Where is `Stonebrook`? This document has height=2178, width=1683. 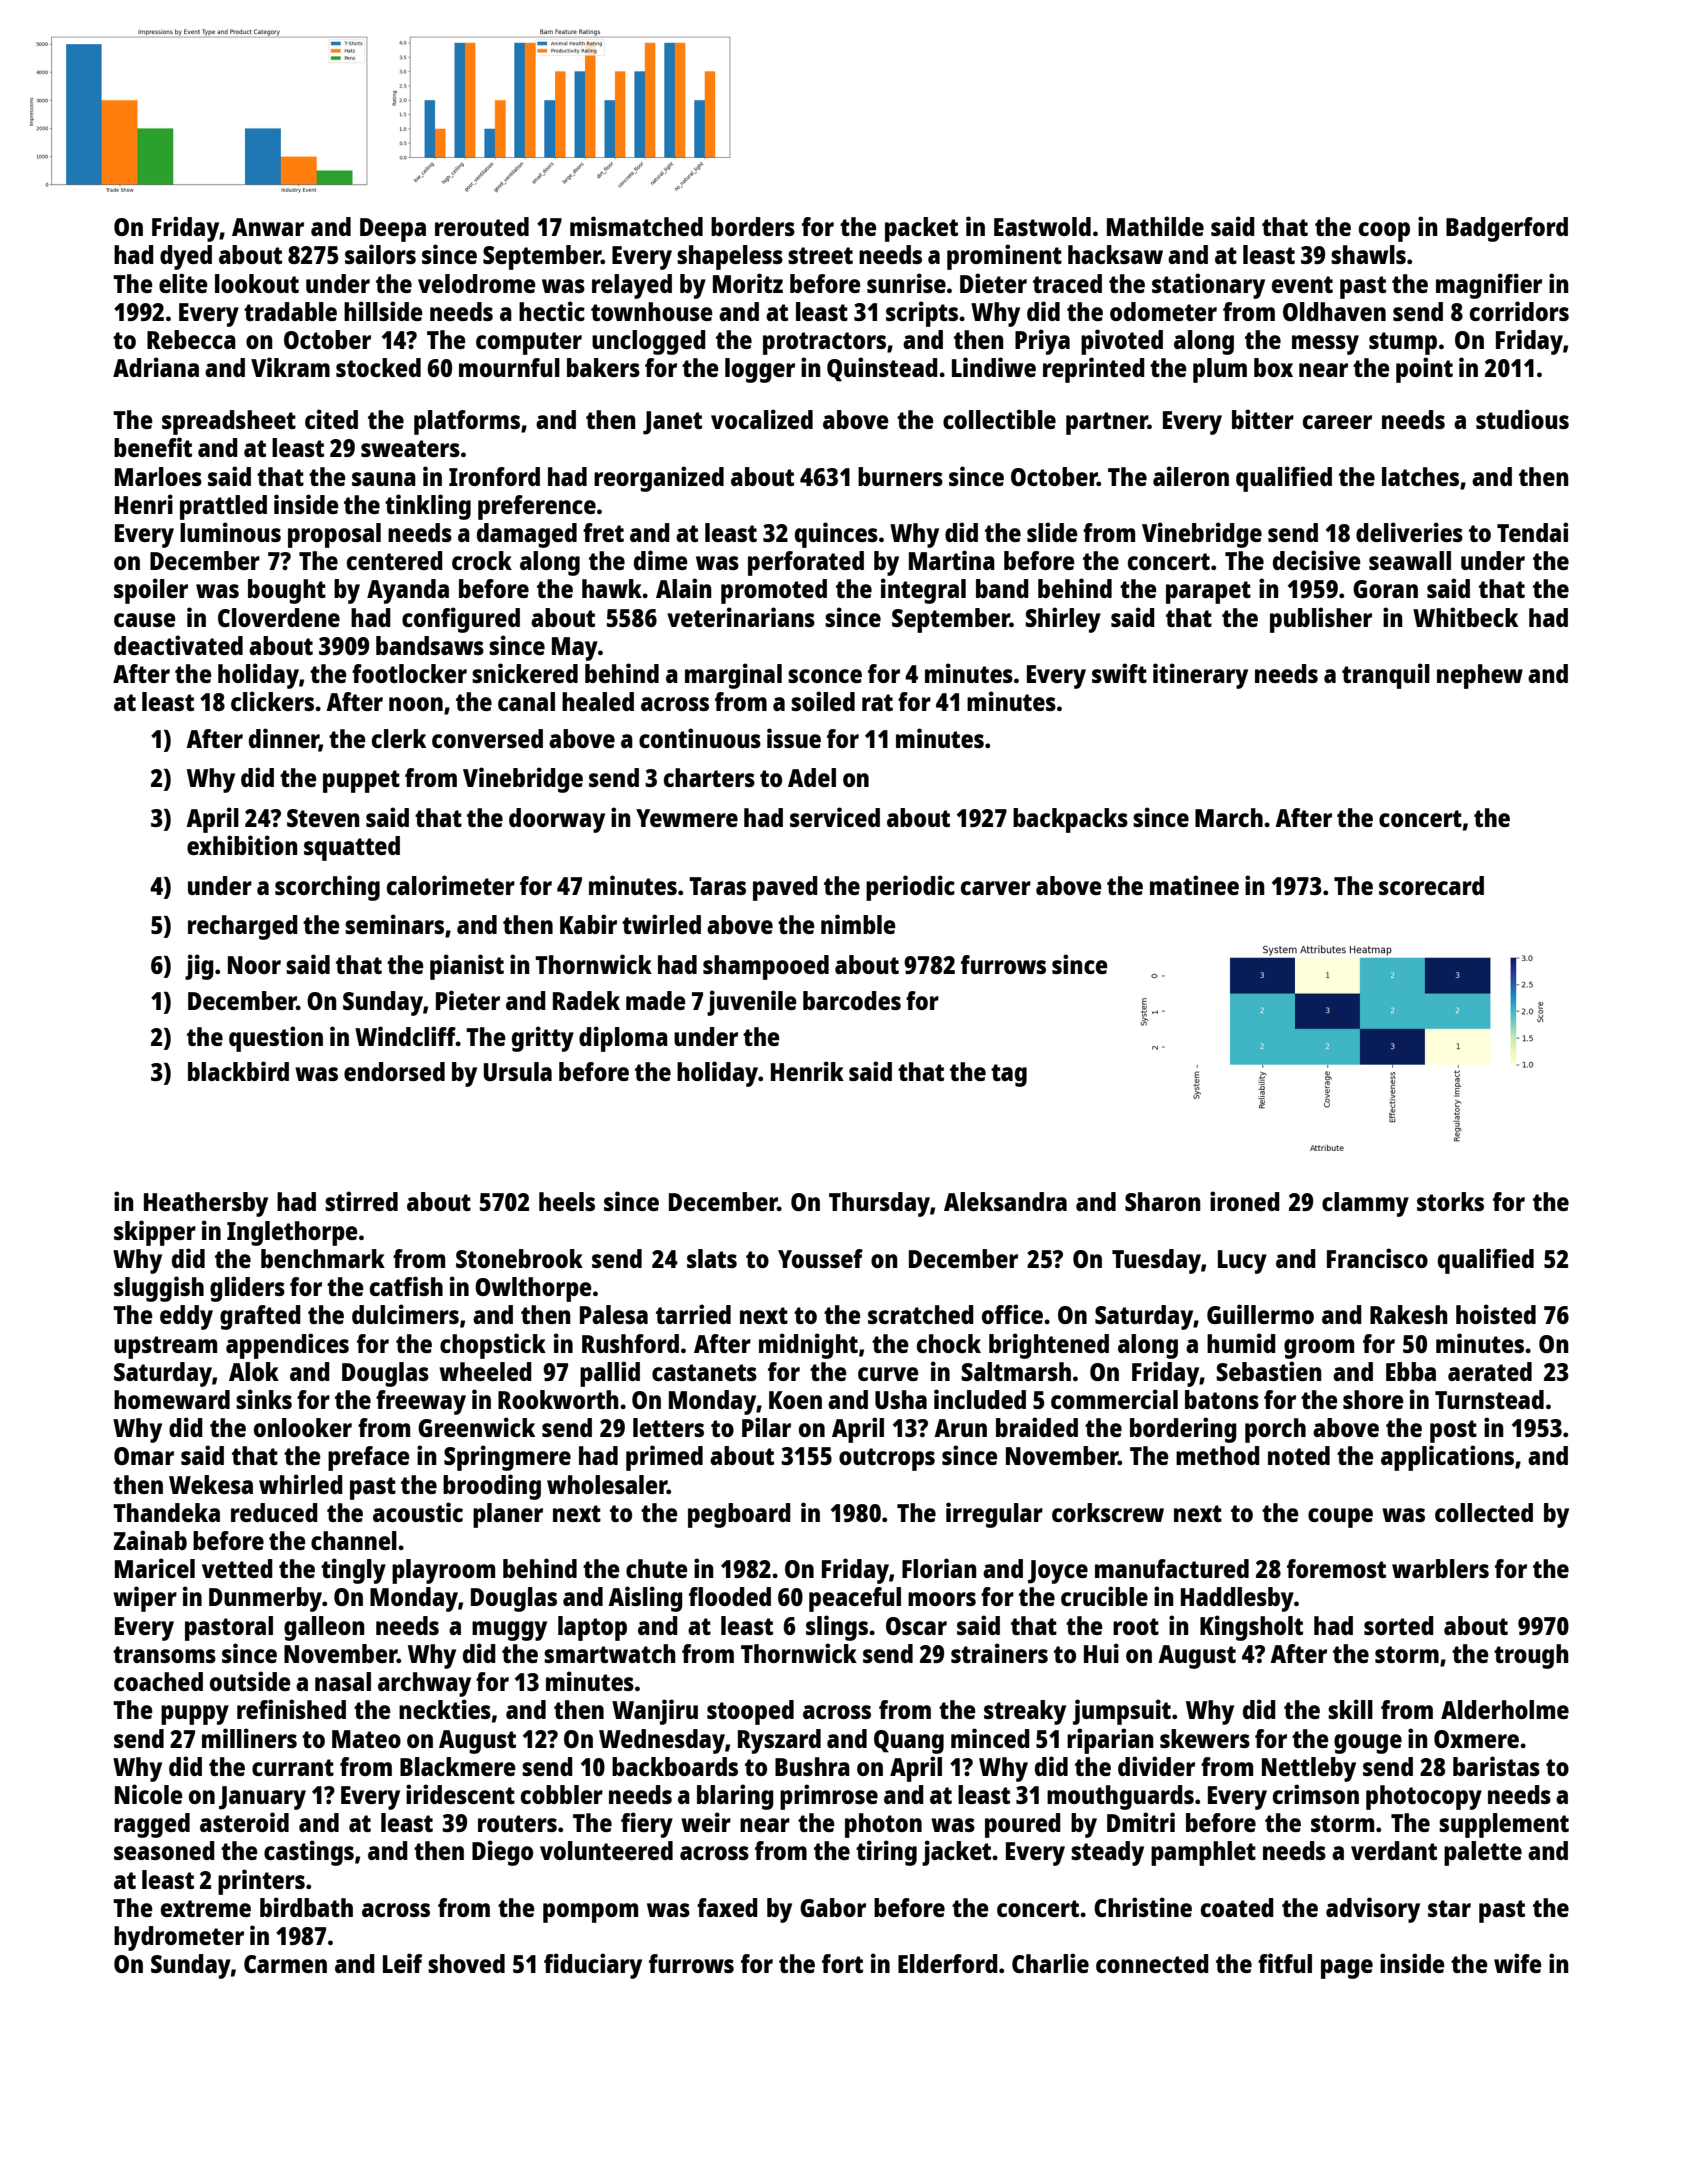
Stonebrook is located at coordinates (519, 1258).
